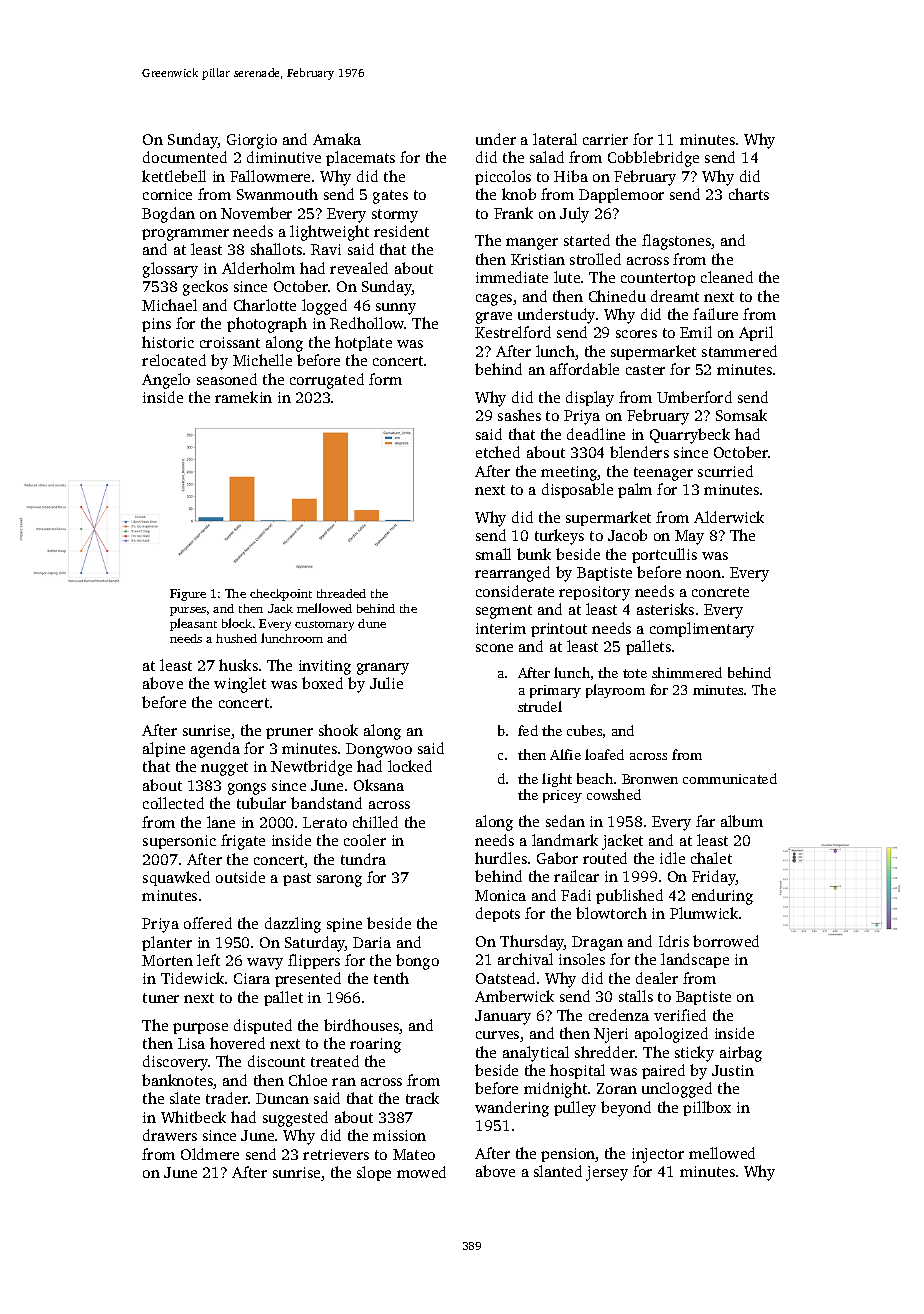  What do you see at coordinates (650, 779) in the document?
I see `Bronwen` at bounding box center [650, 779].
